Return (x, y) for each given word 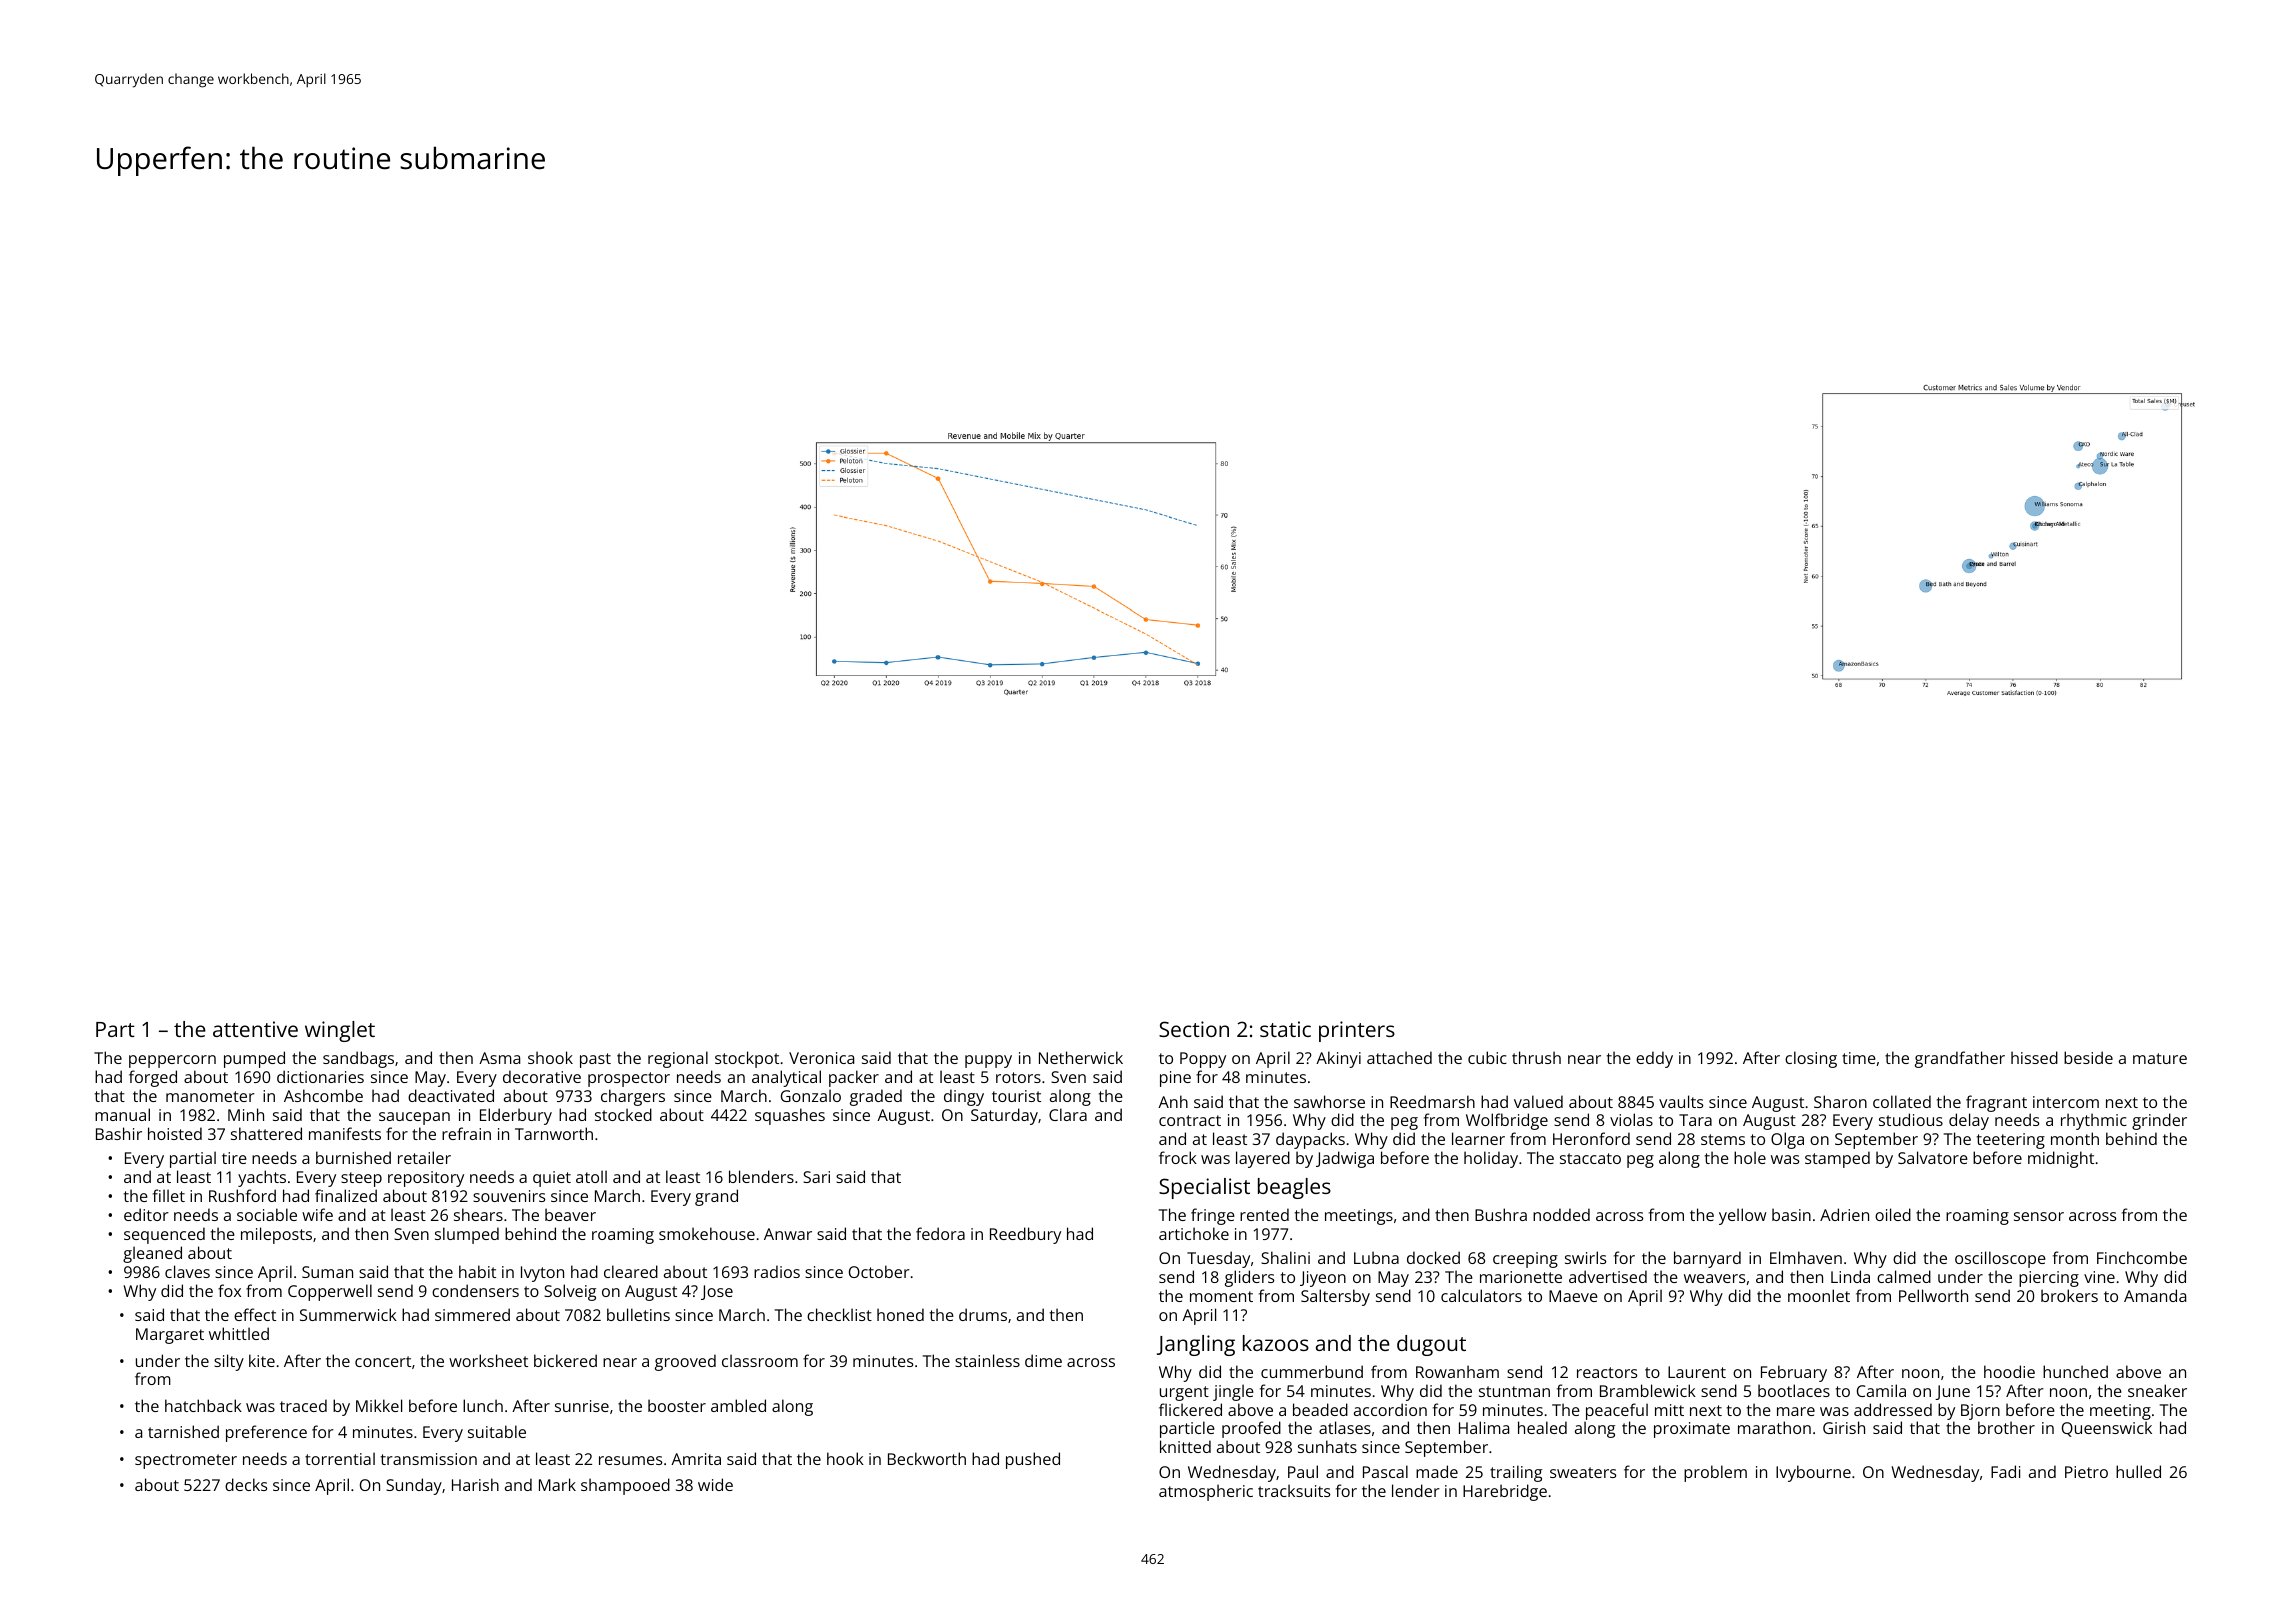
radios (777, 1271)
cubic (1487, 1057)
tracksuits (1294, 1490)
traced (303, 1405)
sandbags (358, 1059)
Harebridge (1505, 1492)
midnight (2061, 1159)
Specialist (1204, 1188)
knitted (1185, 1446)
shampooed (625, 1486)
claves (187, 1271)
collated (1902, 1101)
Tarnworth (554, 1133)
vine (2099, 1277)
